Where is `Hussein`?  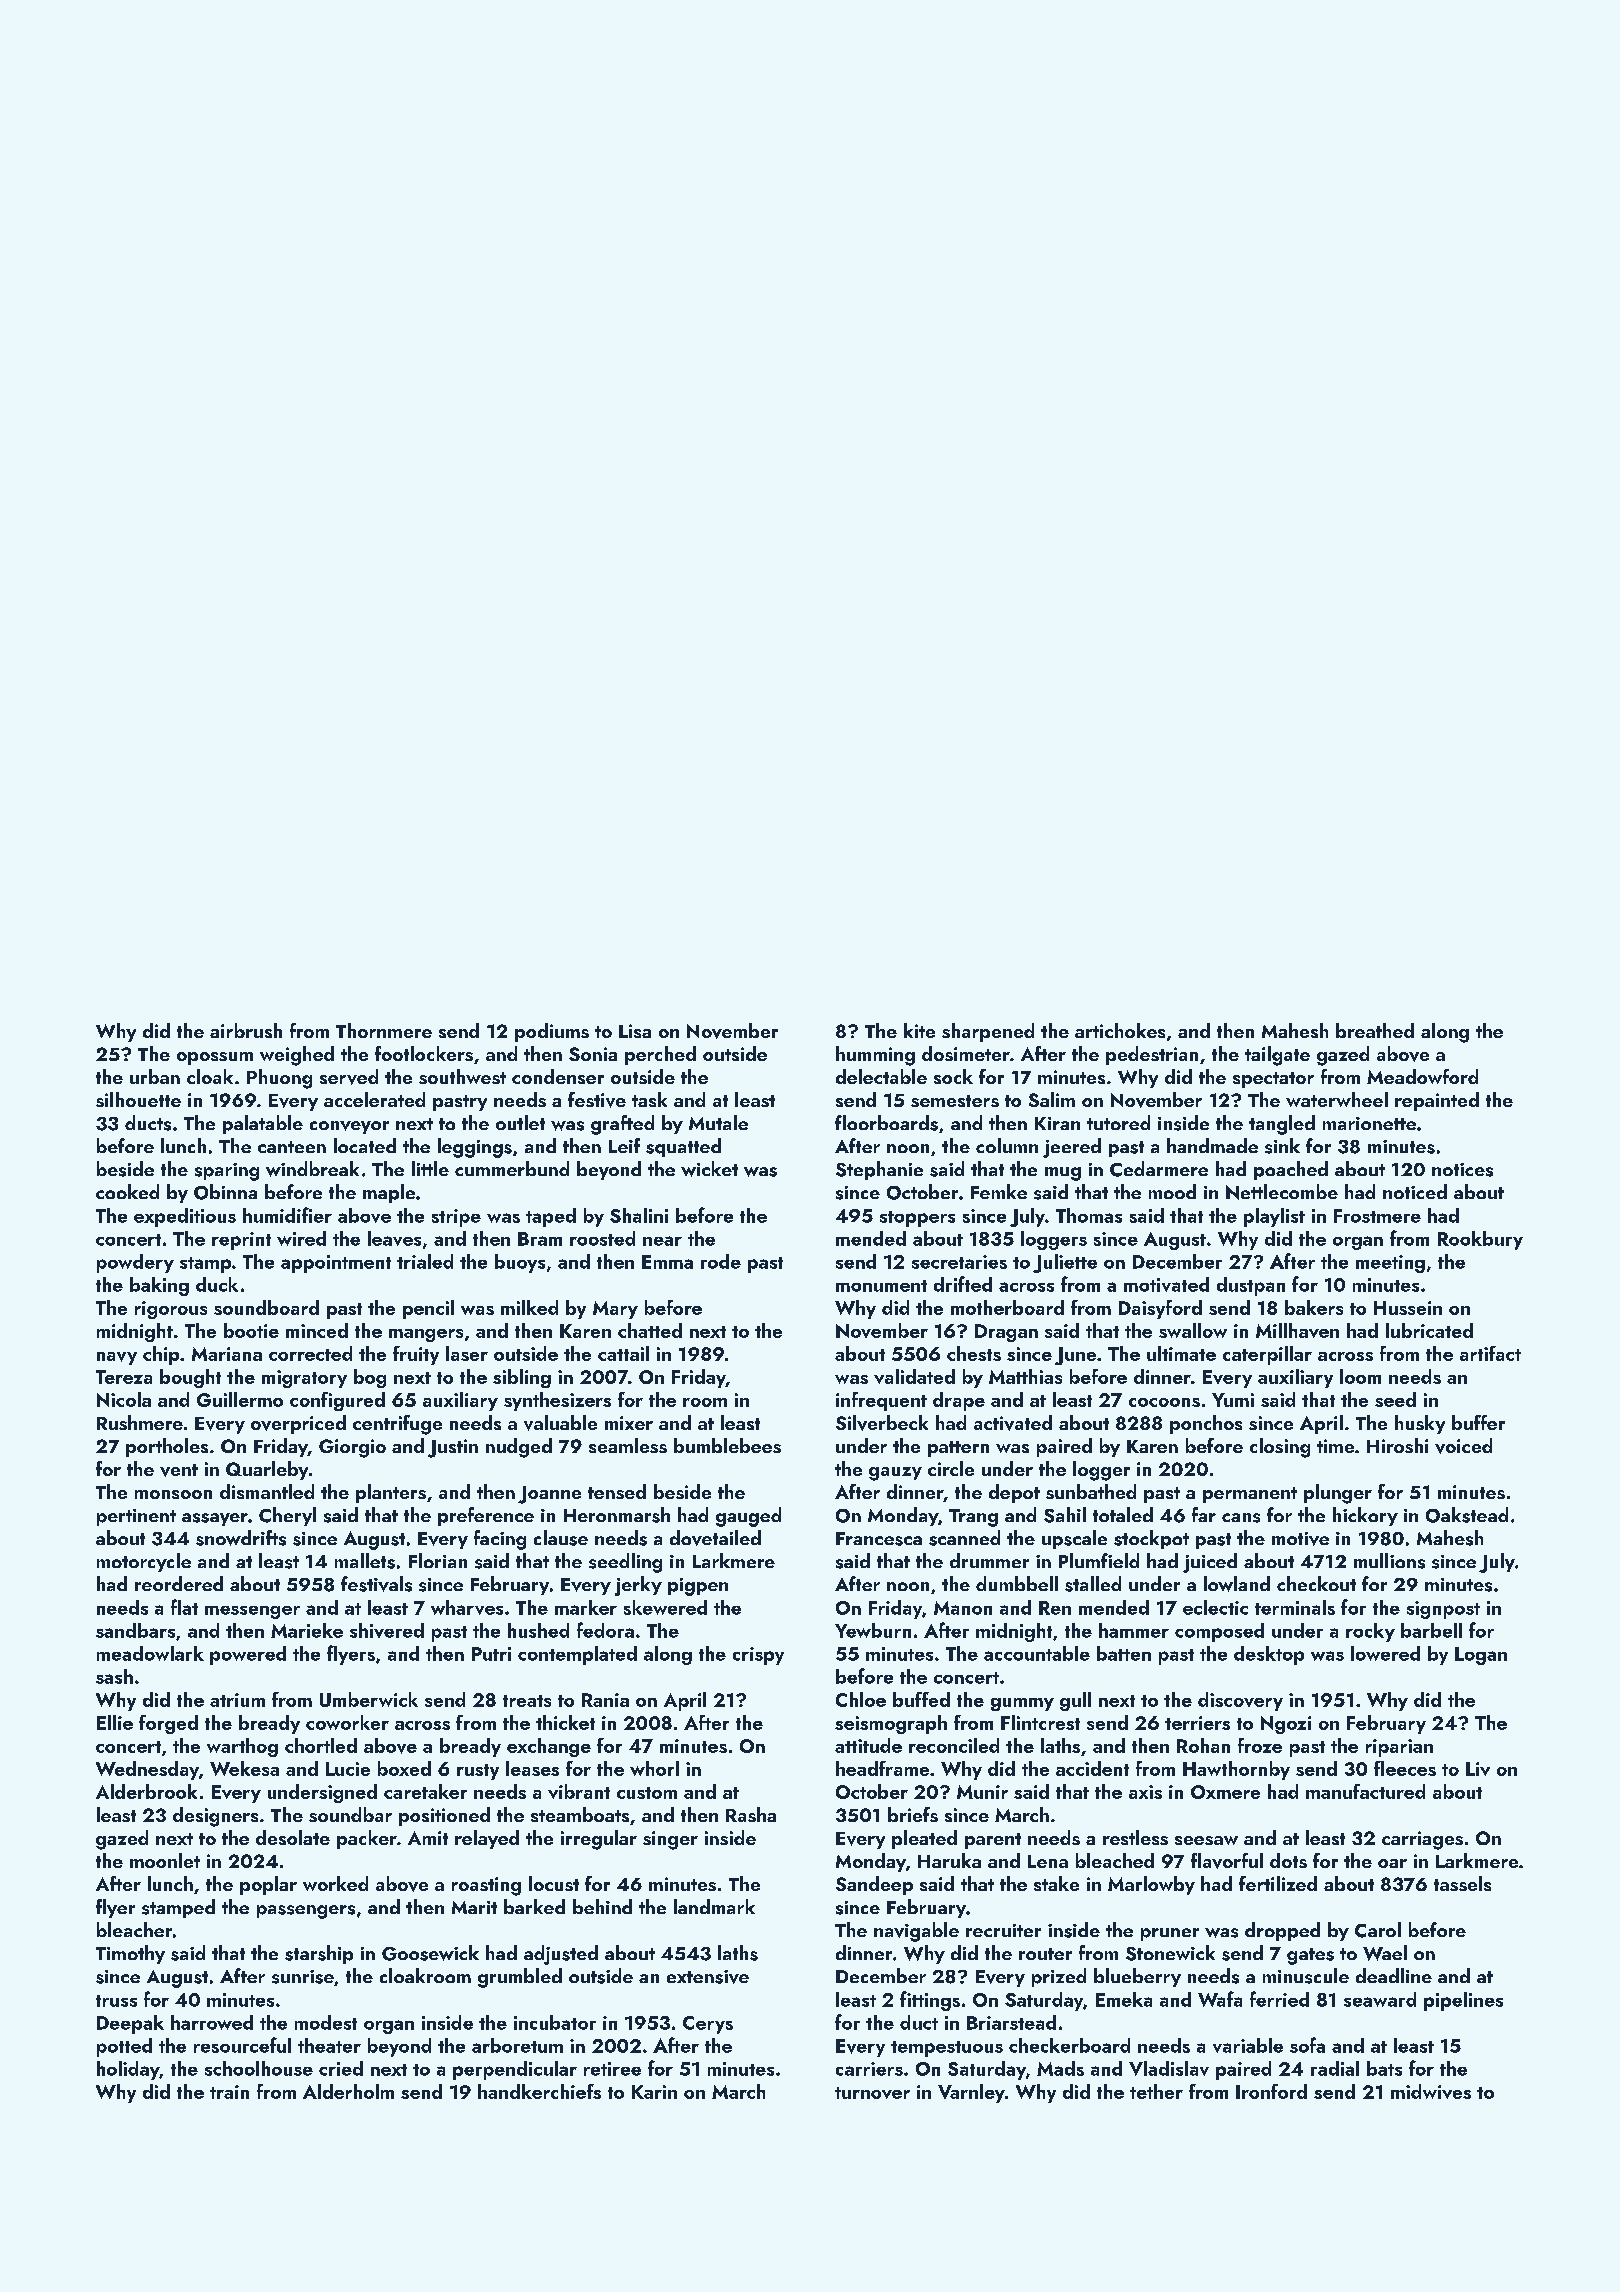
Hussein is located at coordinates (1408, 1308).
